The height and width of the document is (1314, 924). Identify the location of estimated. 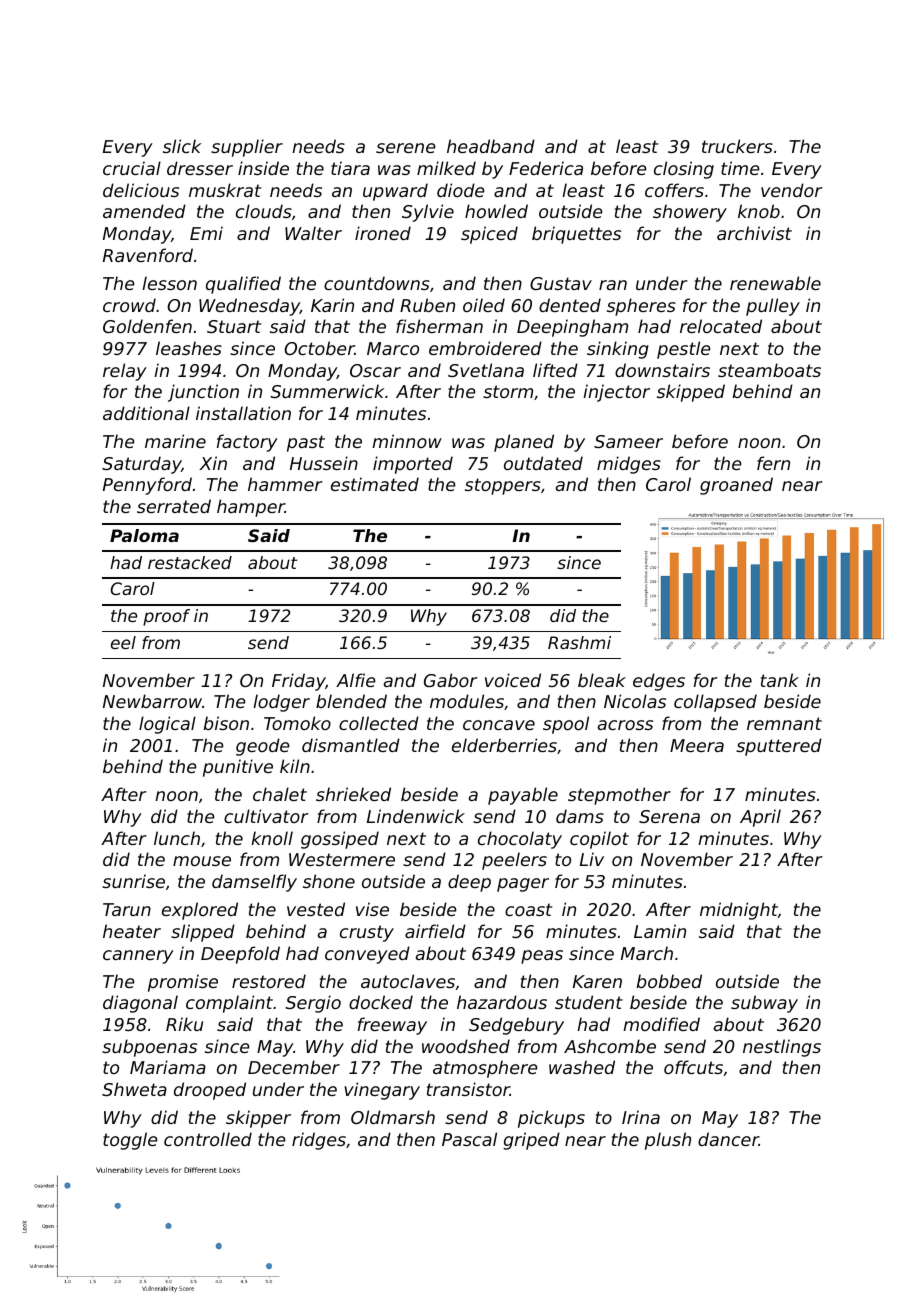
(375, 484).
